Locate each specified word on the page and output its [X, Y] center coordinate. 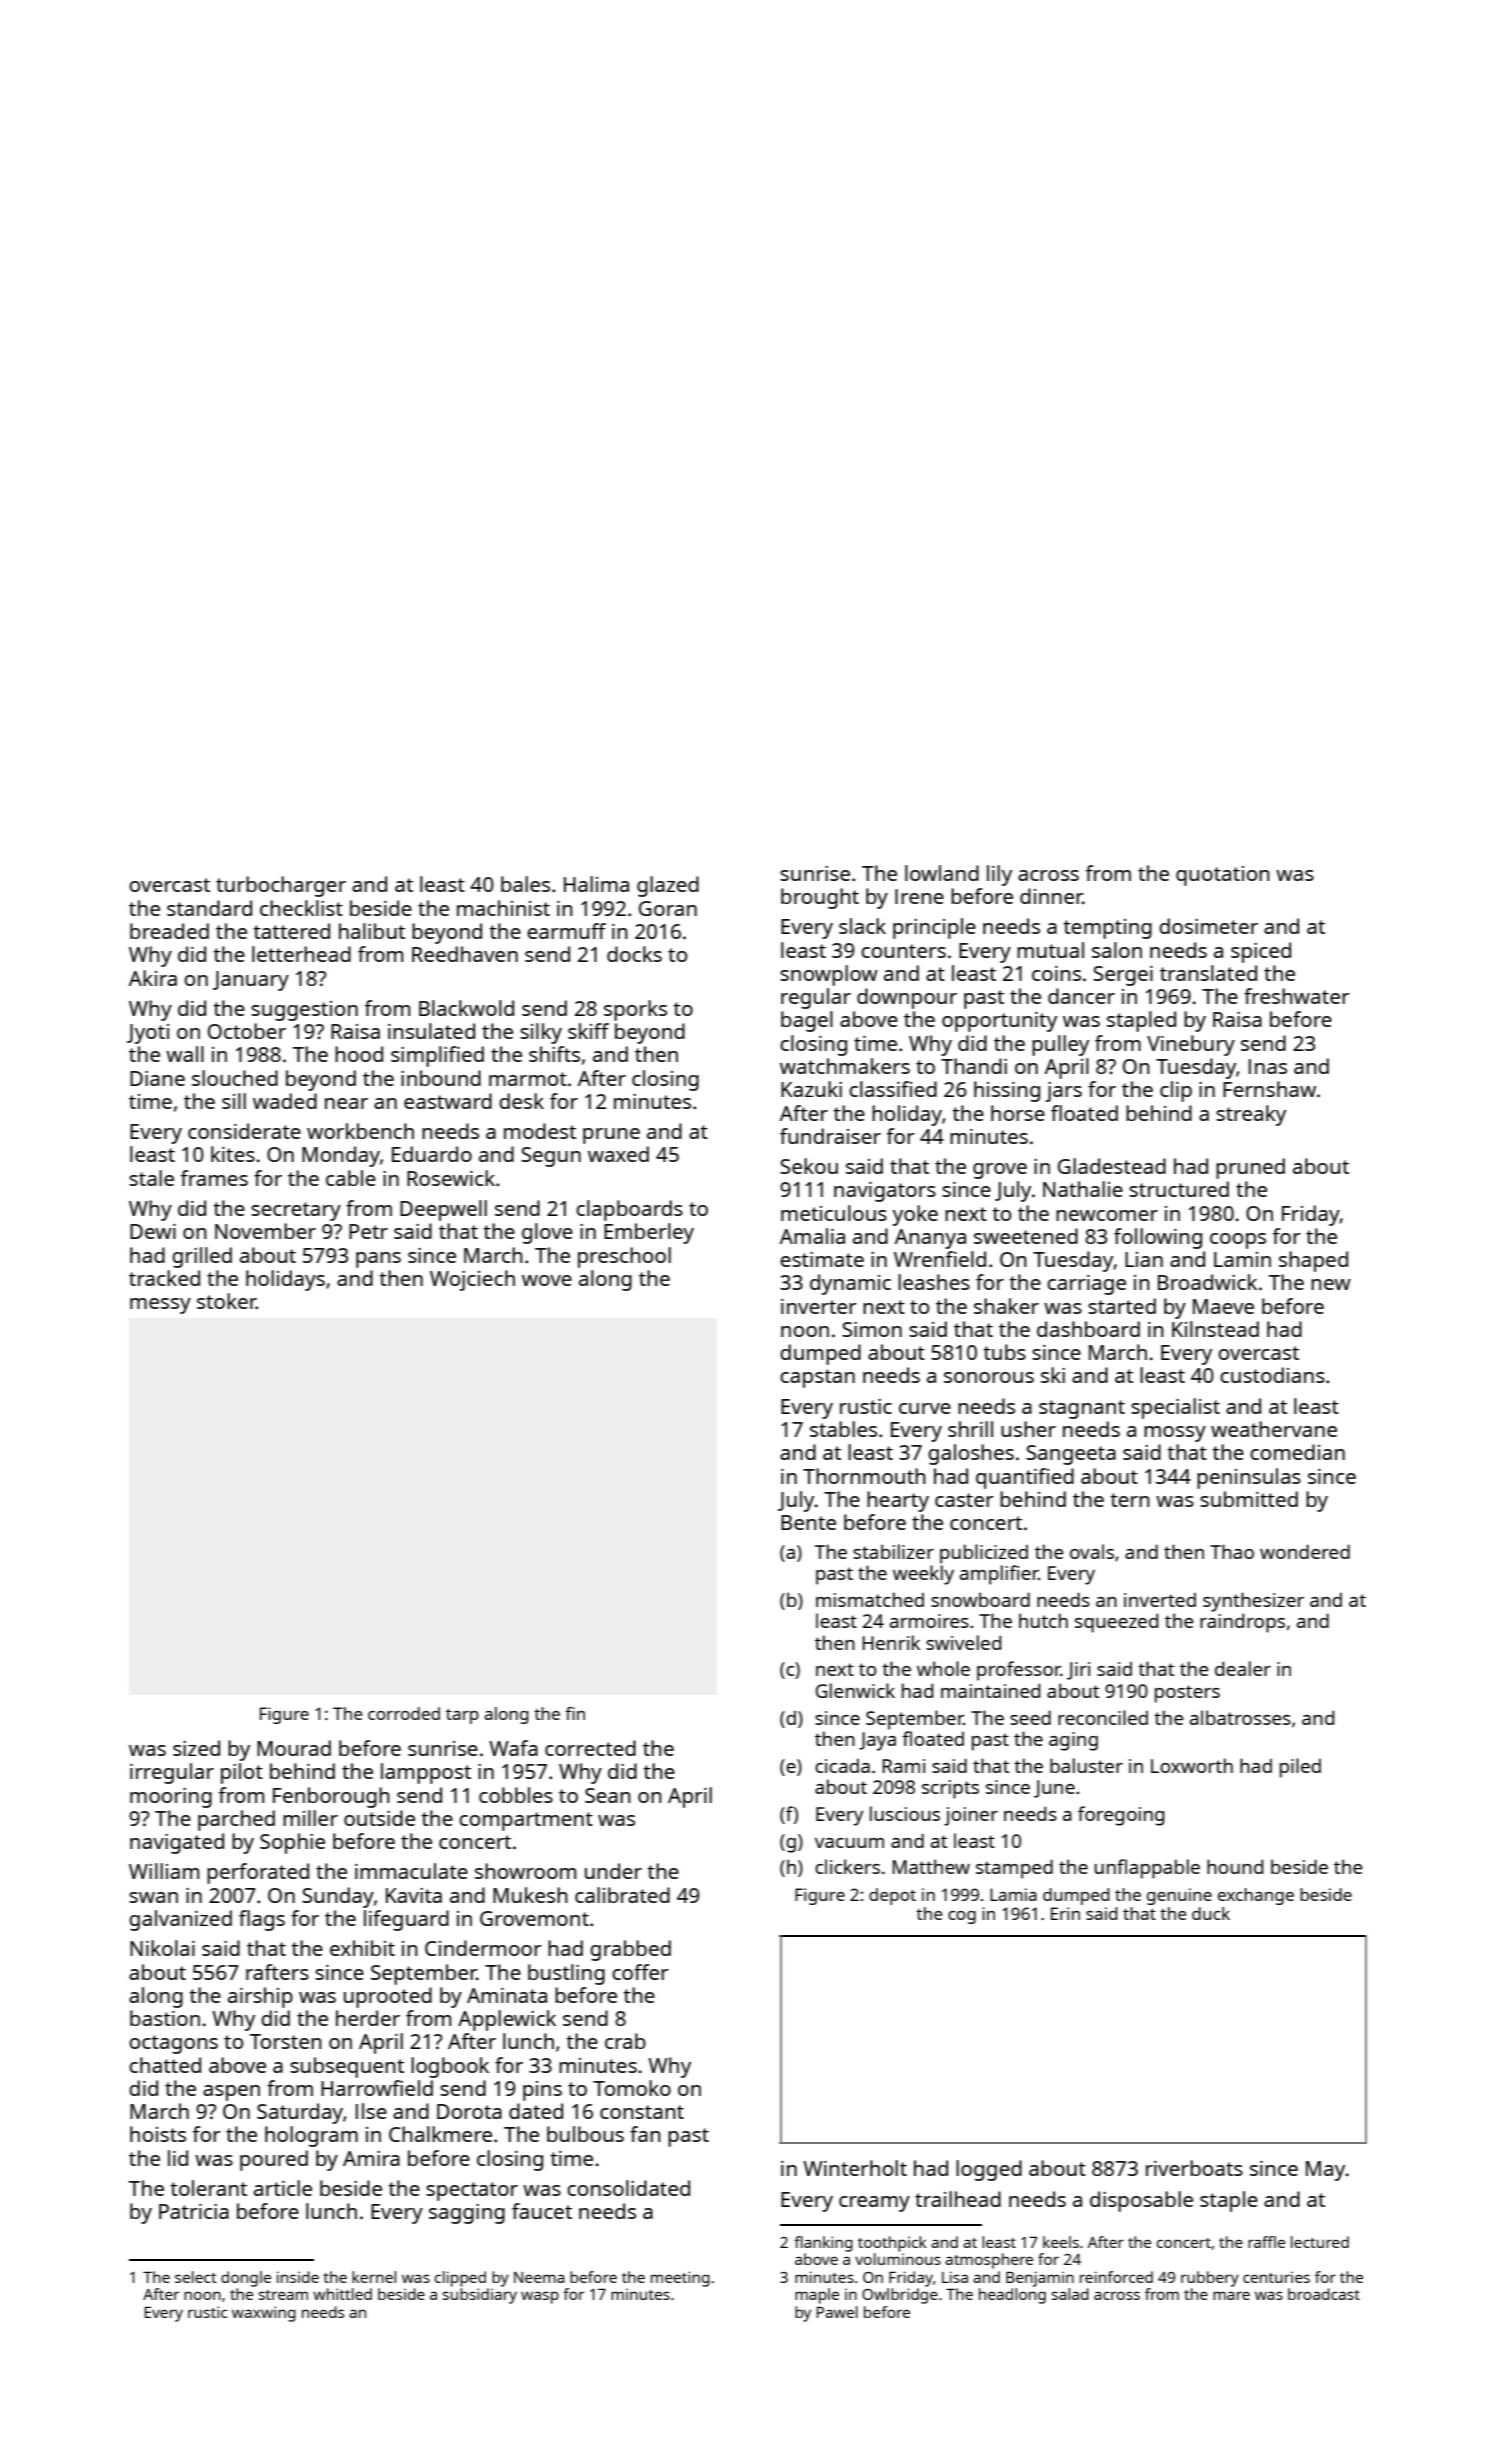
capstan [817, 1378]
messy [160, 1306]
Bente [808, 1522]
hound [1235, 1866]
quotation [1223, 876]
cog [962, 1917]
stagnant [1082, 1409]
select [196, 2277]
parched [236, 1820]
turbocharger [281, 886]
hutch [1043, 1620]
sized [196, 1748]
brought [820, 898]
